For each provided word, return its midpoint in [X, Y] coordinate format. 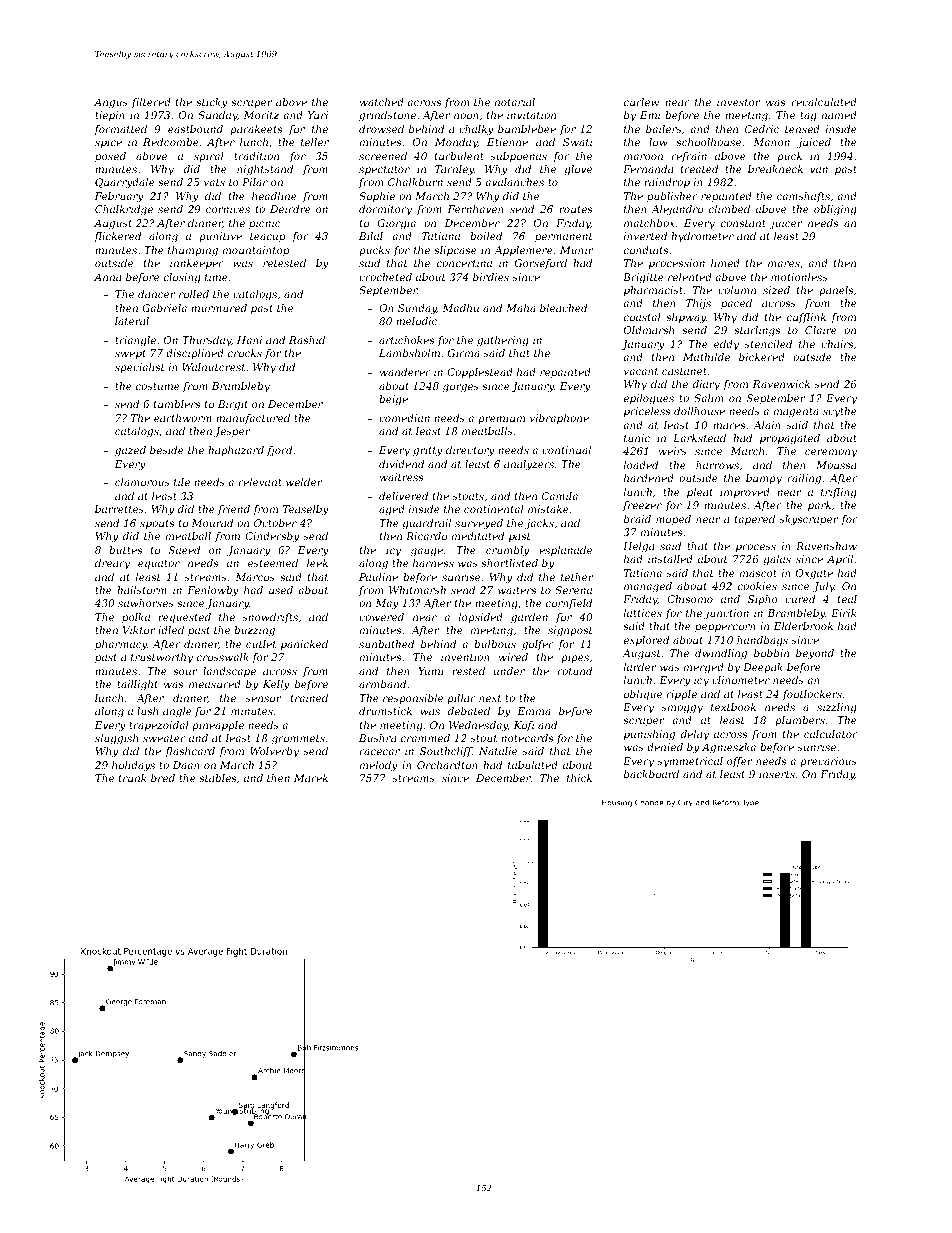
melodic [416, 321]
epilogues [649, 399]
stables [217, 778]
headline [274, 196]
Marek [311, 778]
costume [158, 386]
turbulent [459, 156]
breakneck [775, 169]
